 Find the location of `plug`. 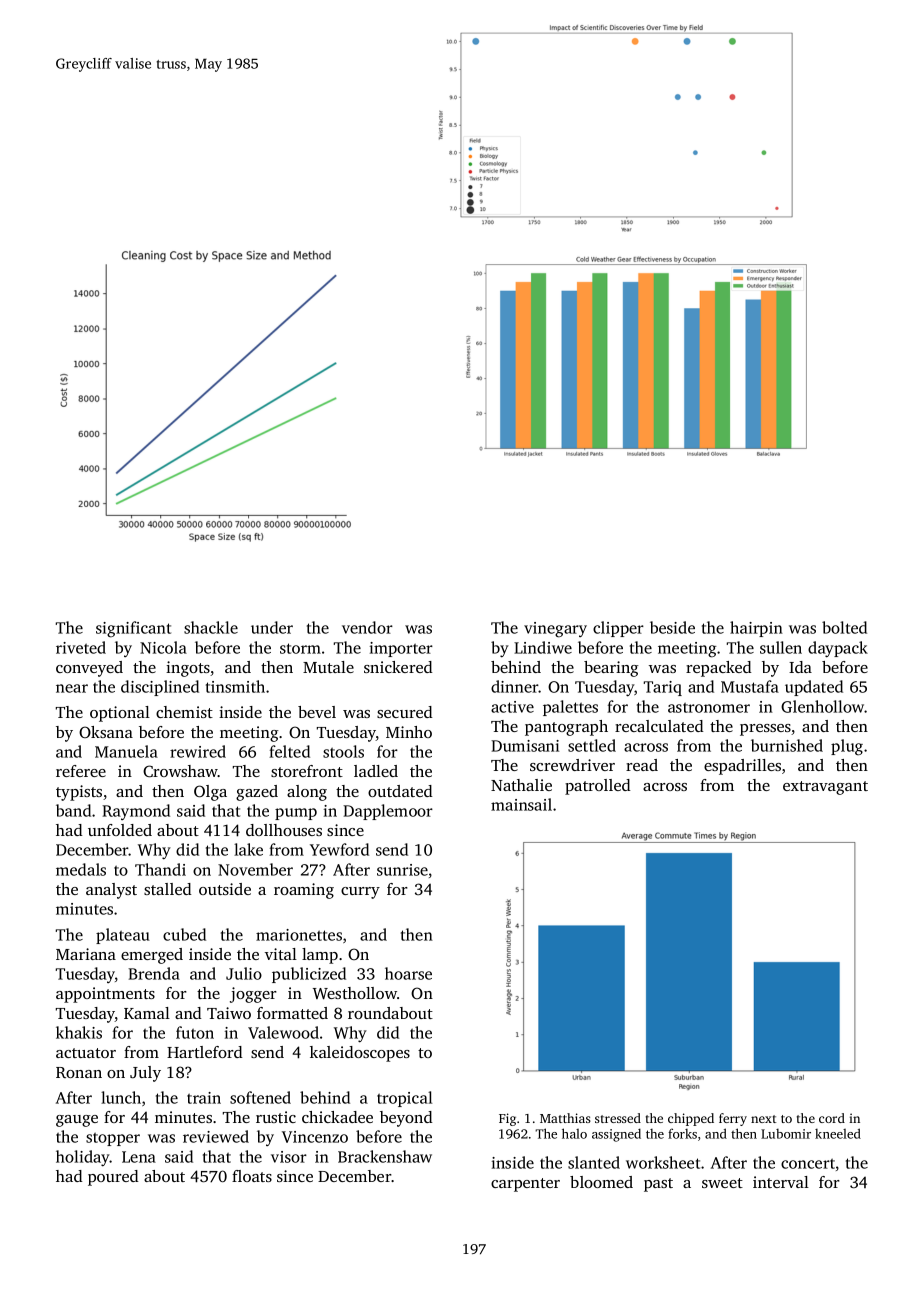

plug is located at coordinates (847, 747).
